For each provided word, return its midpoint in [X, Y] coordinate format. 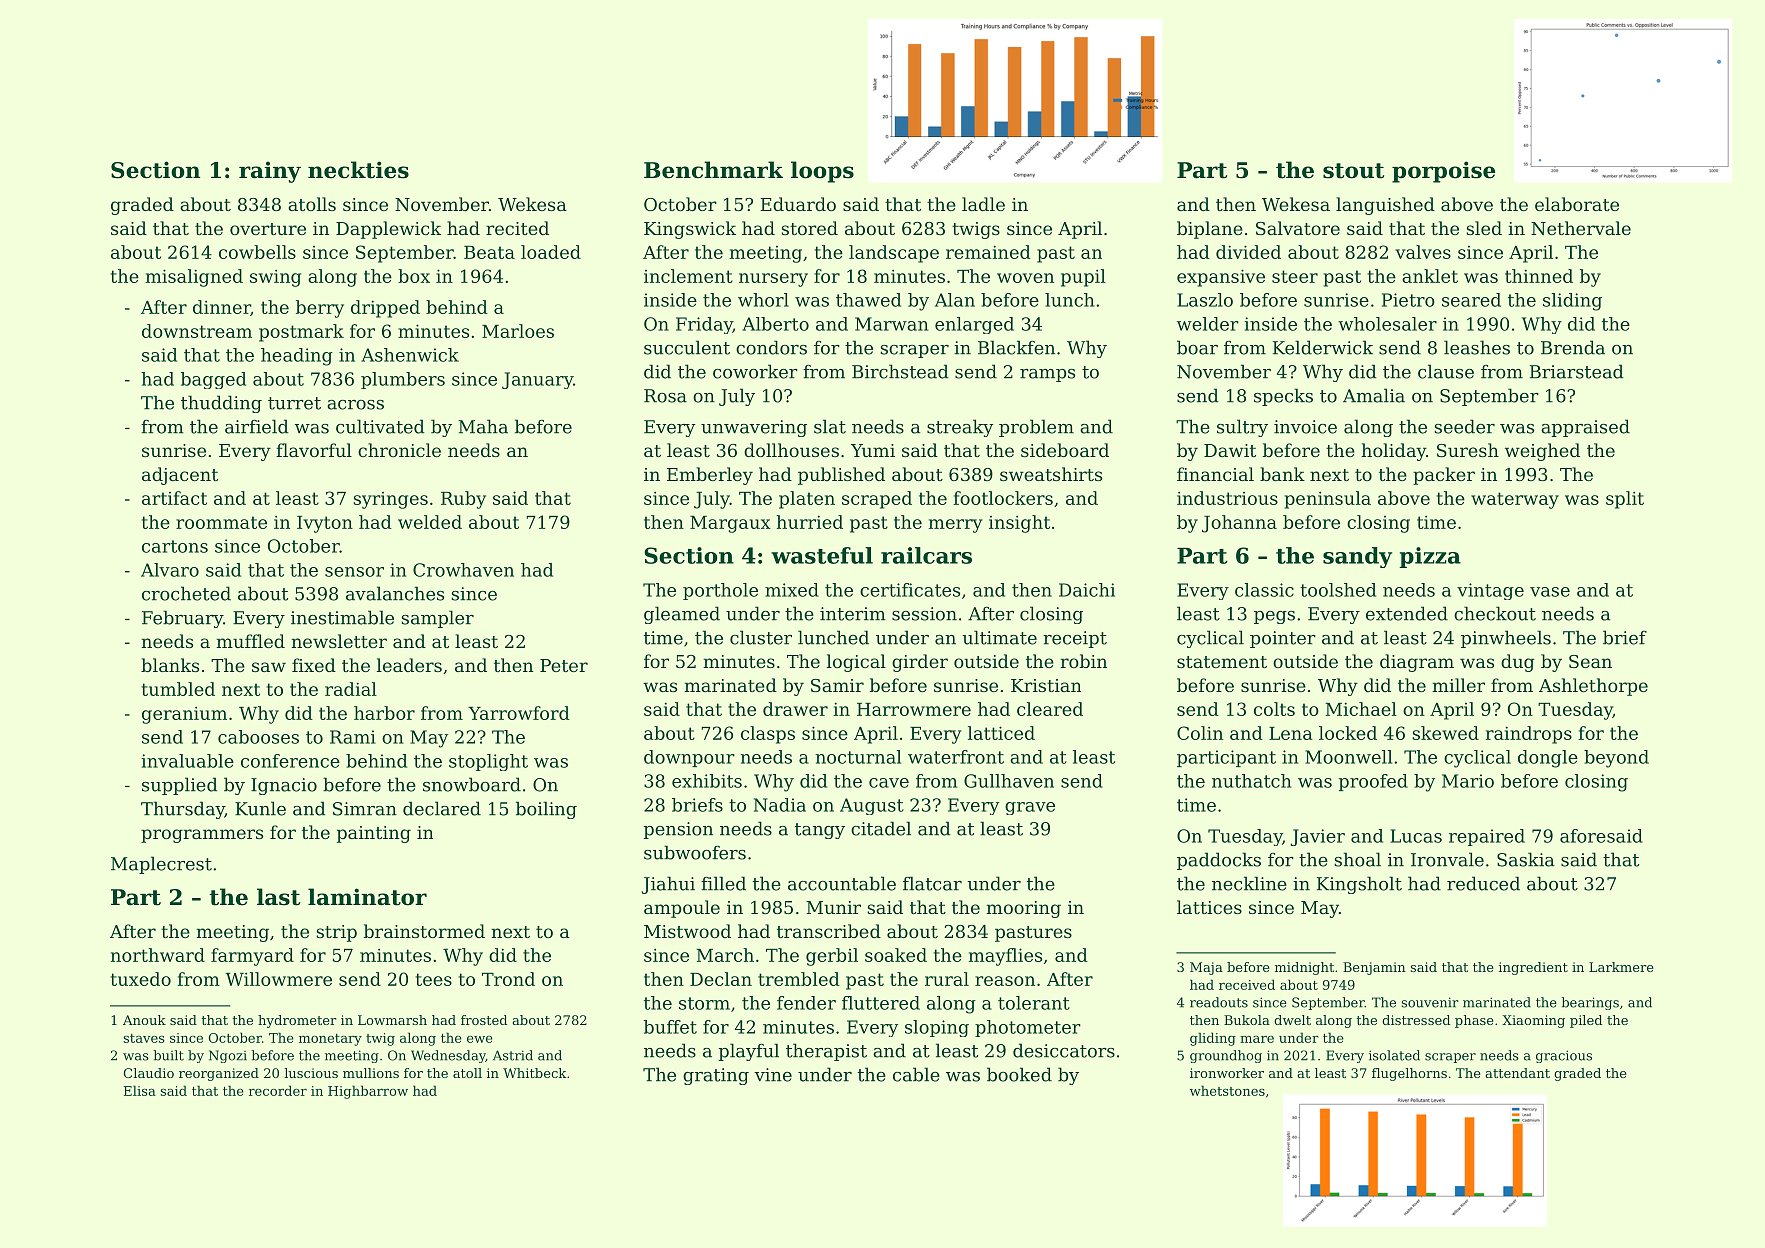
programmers [202, 836]
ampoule [682, 909]
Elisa [140, 1090]
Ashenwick [410, 355]
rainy [270, 172]
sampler [437, 619]
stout [1353, 171]
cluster [761, 637]
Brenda [1573, 347]
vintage [1490, 591]
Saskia [1525, 859]
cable [916, 1074]
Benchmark [713, 170]
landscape [894, 254]
